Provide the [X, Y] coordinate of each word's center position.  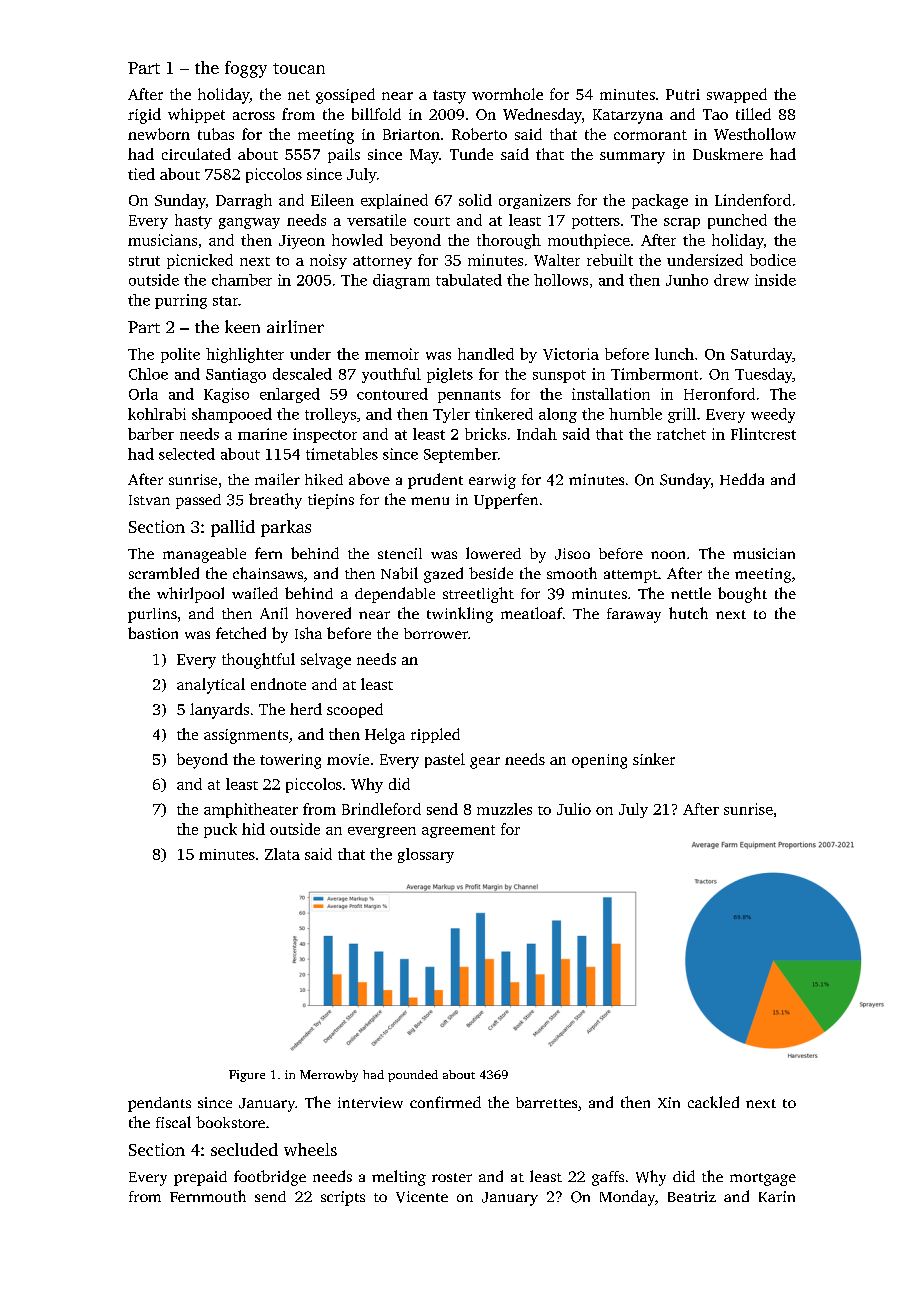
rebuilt [610, 260]
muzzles [504, 809]
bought [742, 595]
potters [596, 222]
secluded [244, 1149]
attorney [382, 262]
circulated [196, 154]
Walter [557, 260]
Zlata [282, 854]
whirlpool [190, 595]
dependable [395, 595]
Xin [669, 1102]
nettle [691, 593]
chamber [242, 280]
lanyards [219, 711]
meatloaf [532, 613]
